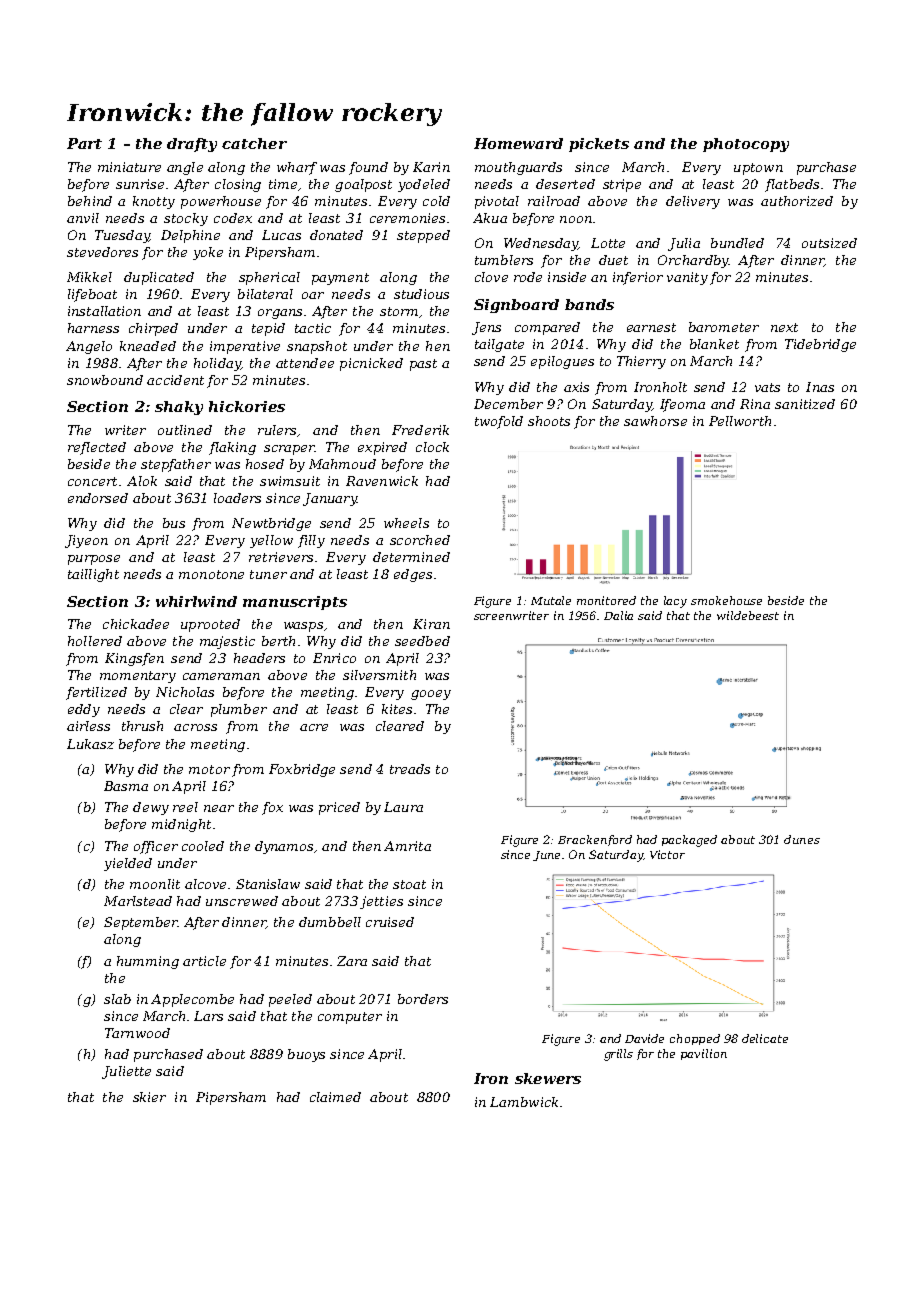 This screenshot has width=924, height=1308. What do you see at coordinates (217, 364) in the screenshot?
I see `holiday` at bounding box center [217, 364].
